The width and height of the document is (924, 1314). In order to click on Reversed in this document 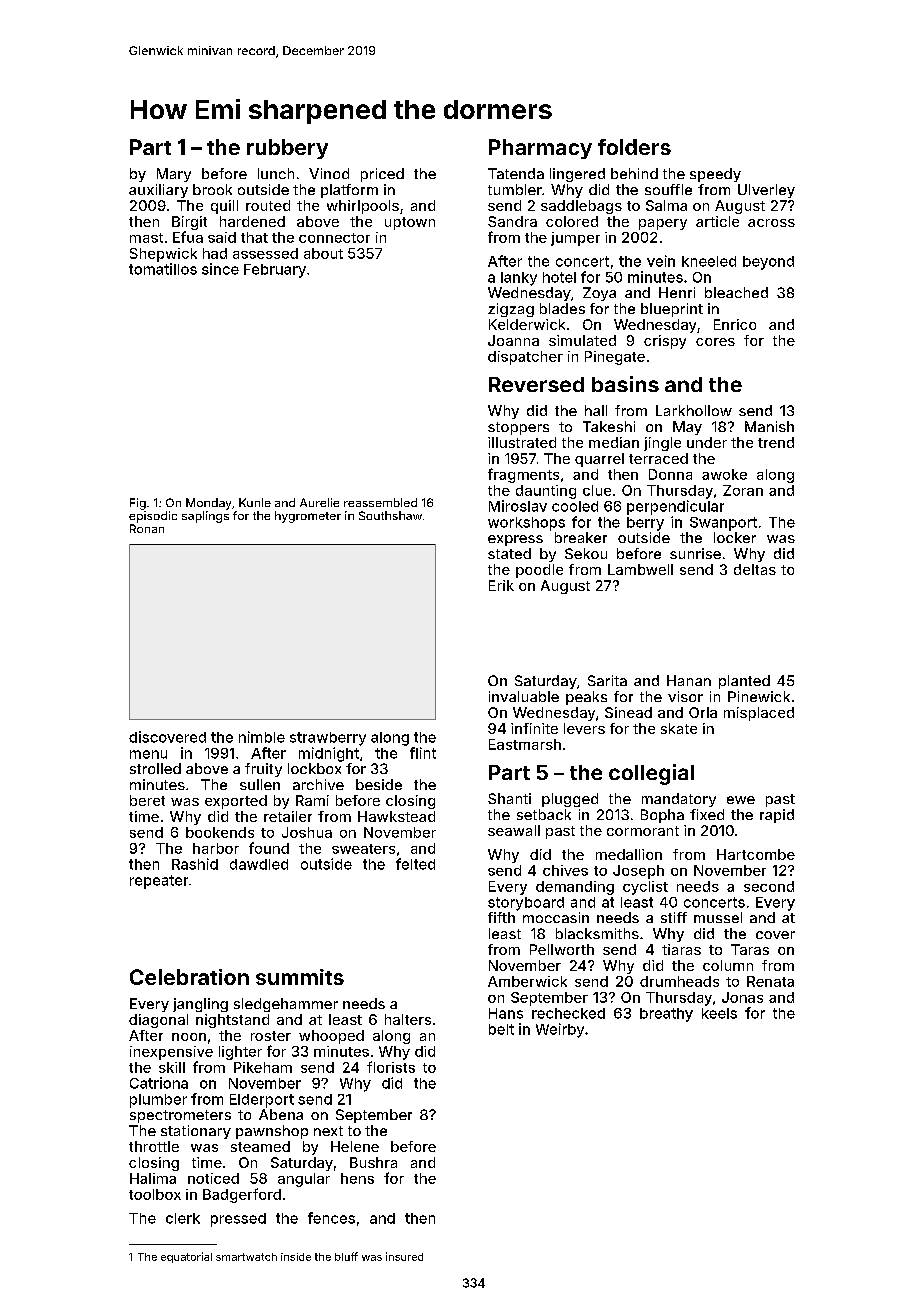, I will do `click(536, 384)`.
